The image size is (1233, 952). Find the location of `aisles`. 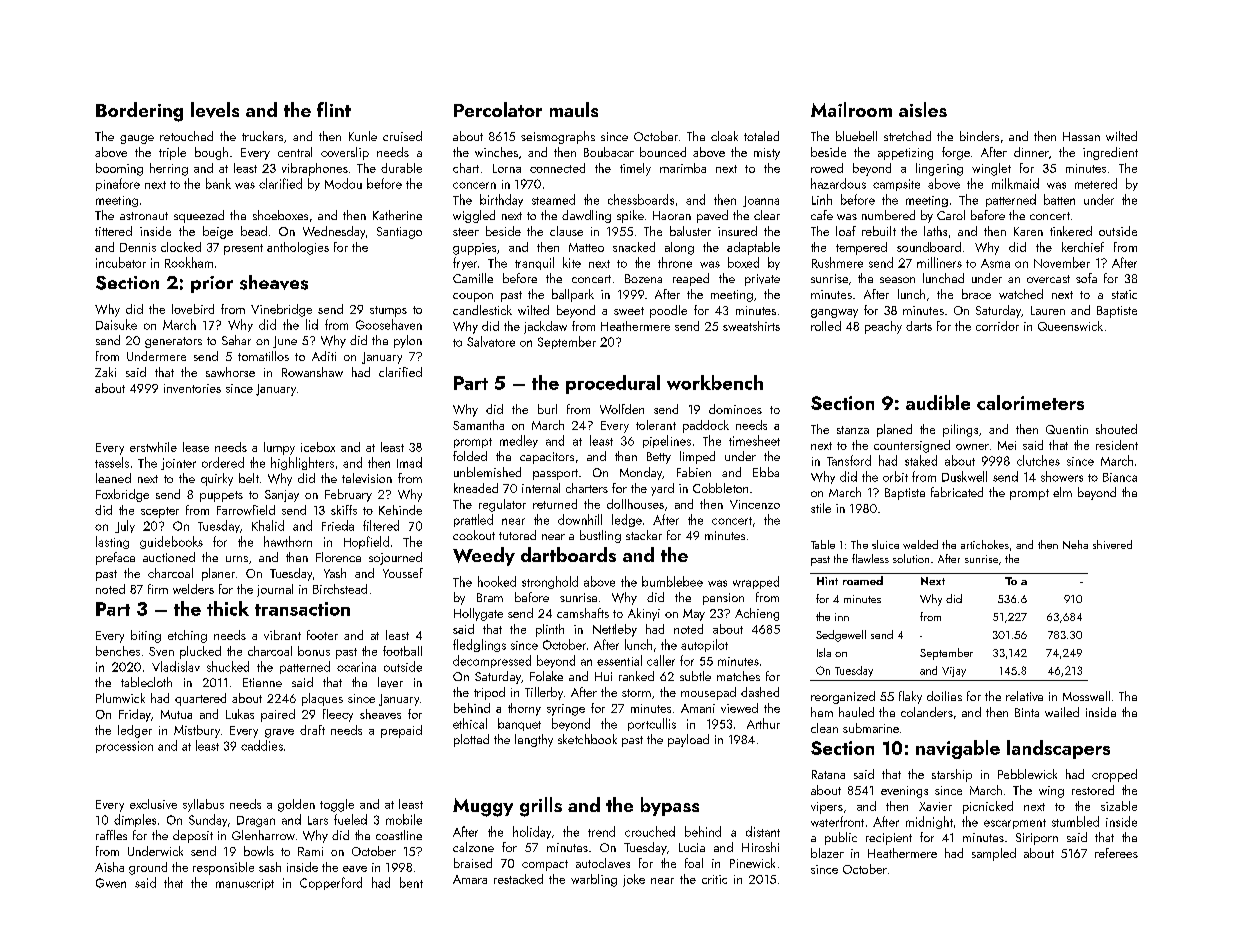

aisles is located at coordinates (923, 109).
